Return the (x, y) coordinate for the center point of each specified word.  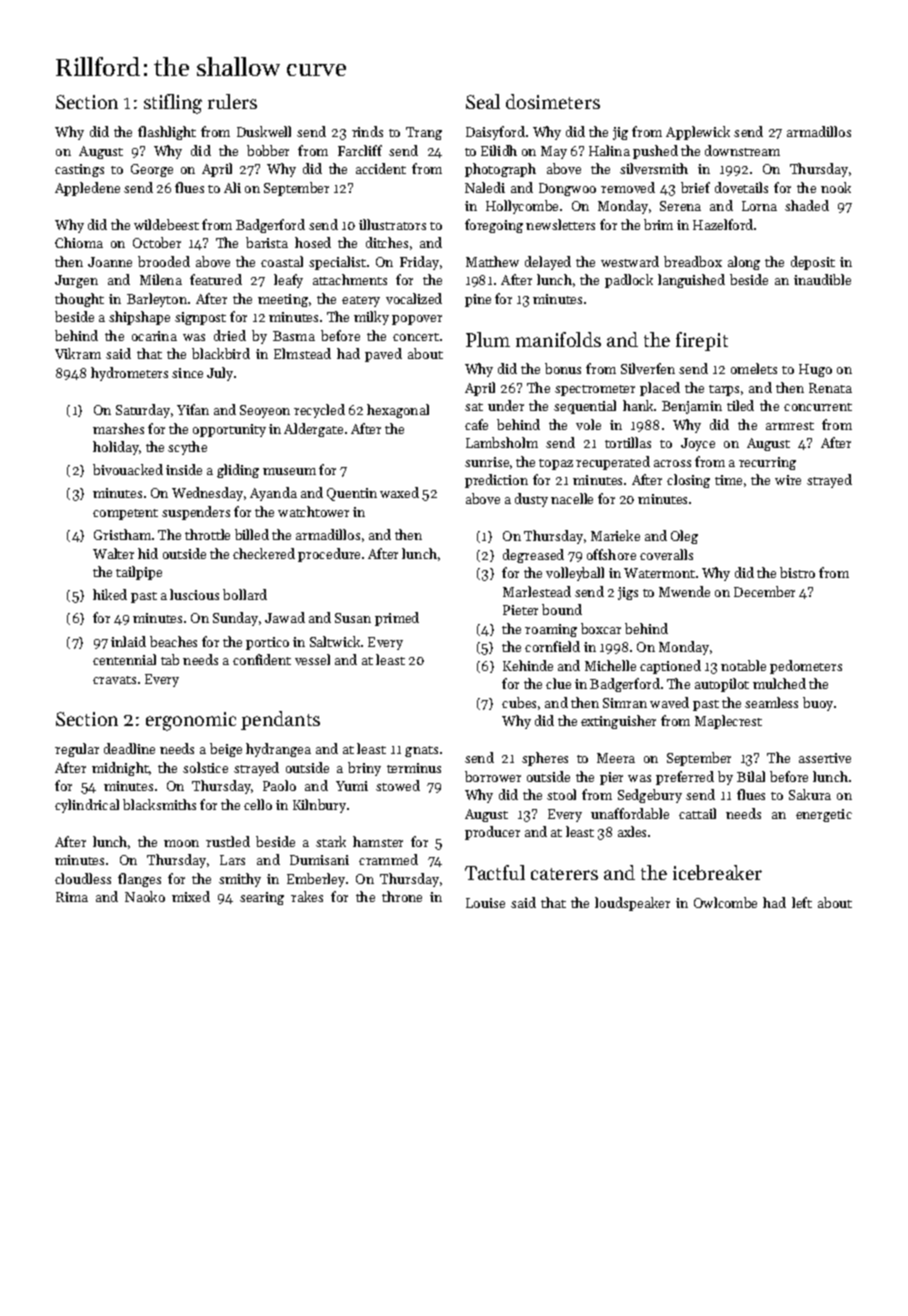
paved (383, 355)
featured (216, 279)
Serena (680, 206)
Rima (72, 897)
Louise (485, 903)
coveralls (666, 554)
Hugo (815, 370)
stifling (173, 104)
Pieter (520, 610)
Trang (424, 133)
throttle (207, 534)
